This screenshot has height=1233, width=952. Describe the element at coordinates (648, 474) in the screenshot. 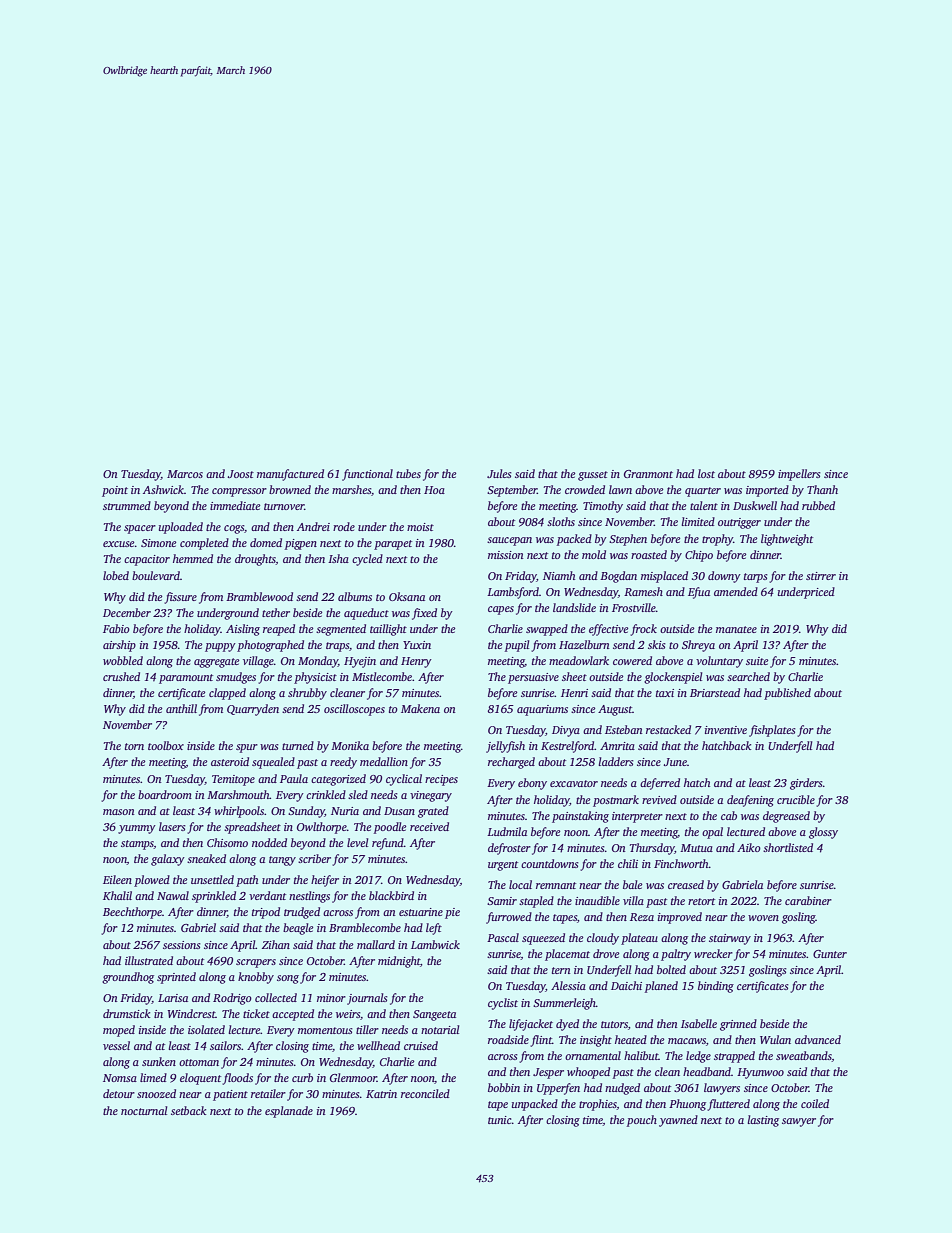

I see `Granmont` at that location.
